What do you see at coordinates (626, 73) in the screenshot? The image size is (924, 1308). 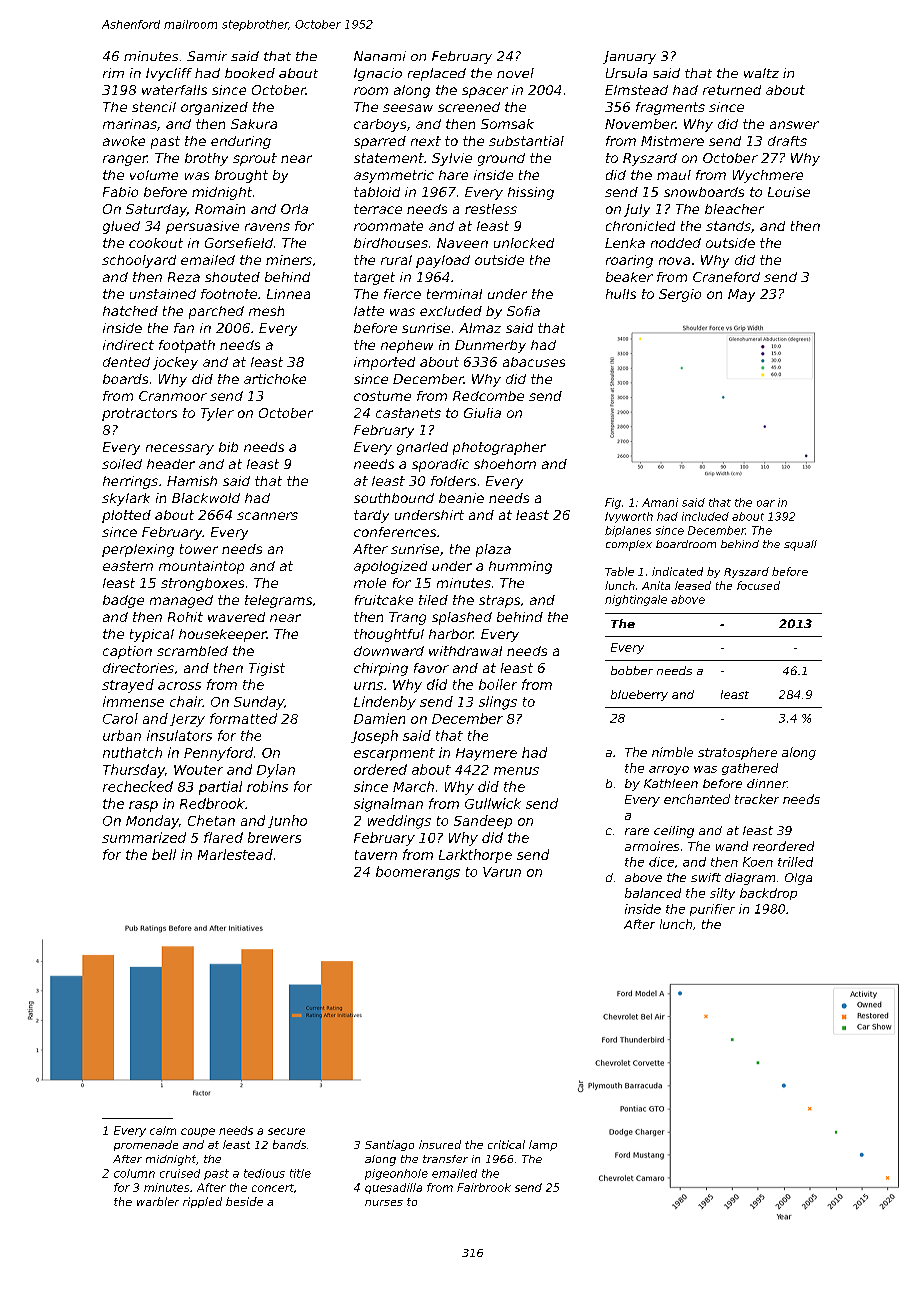 I see `Ursula` at bounding box center [626, 73].
